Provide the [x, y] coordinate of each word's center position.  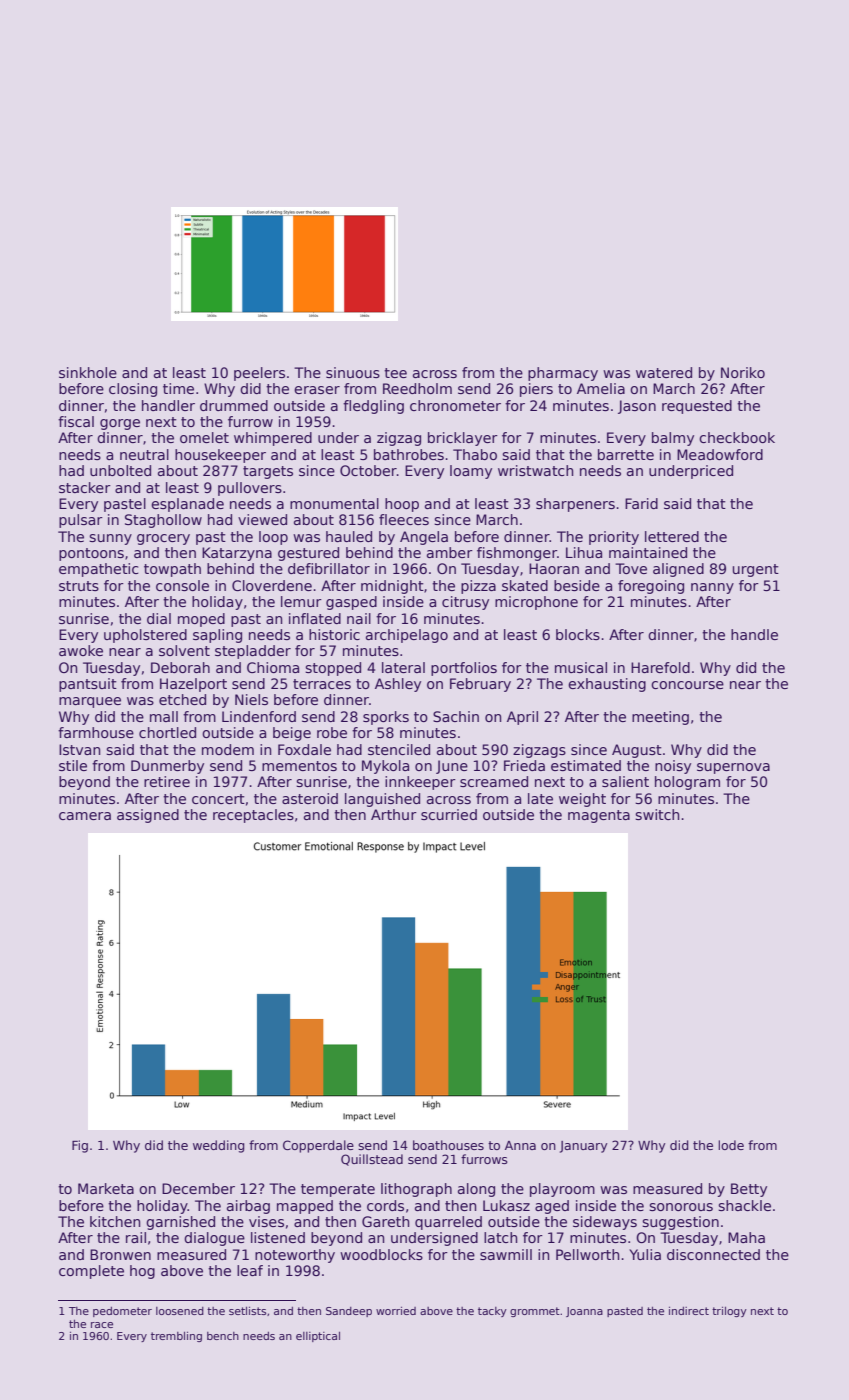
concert [218, 799]
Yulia [645, 1254]
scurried [449, 814]
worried [396, 1311]
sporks [386, 718]
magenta [599, 816]
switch [657, 814]
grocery [163, 539]
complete [91, 1272]
